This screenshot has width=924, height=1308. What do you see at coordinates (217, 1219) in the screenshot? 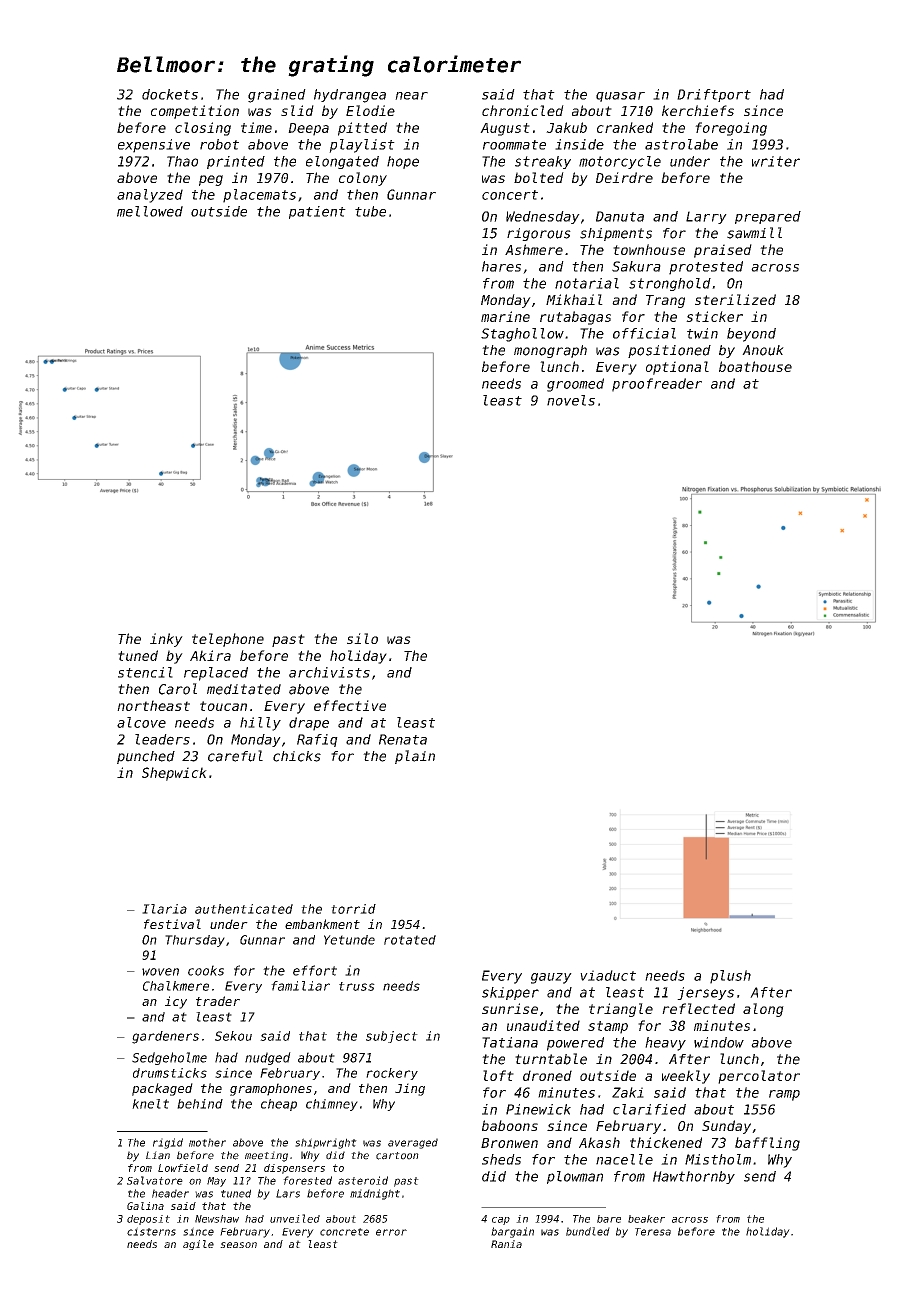
I see `Newshaw` at bounding box center [217, 1219].
